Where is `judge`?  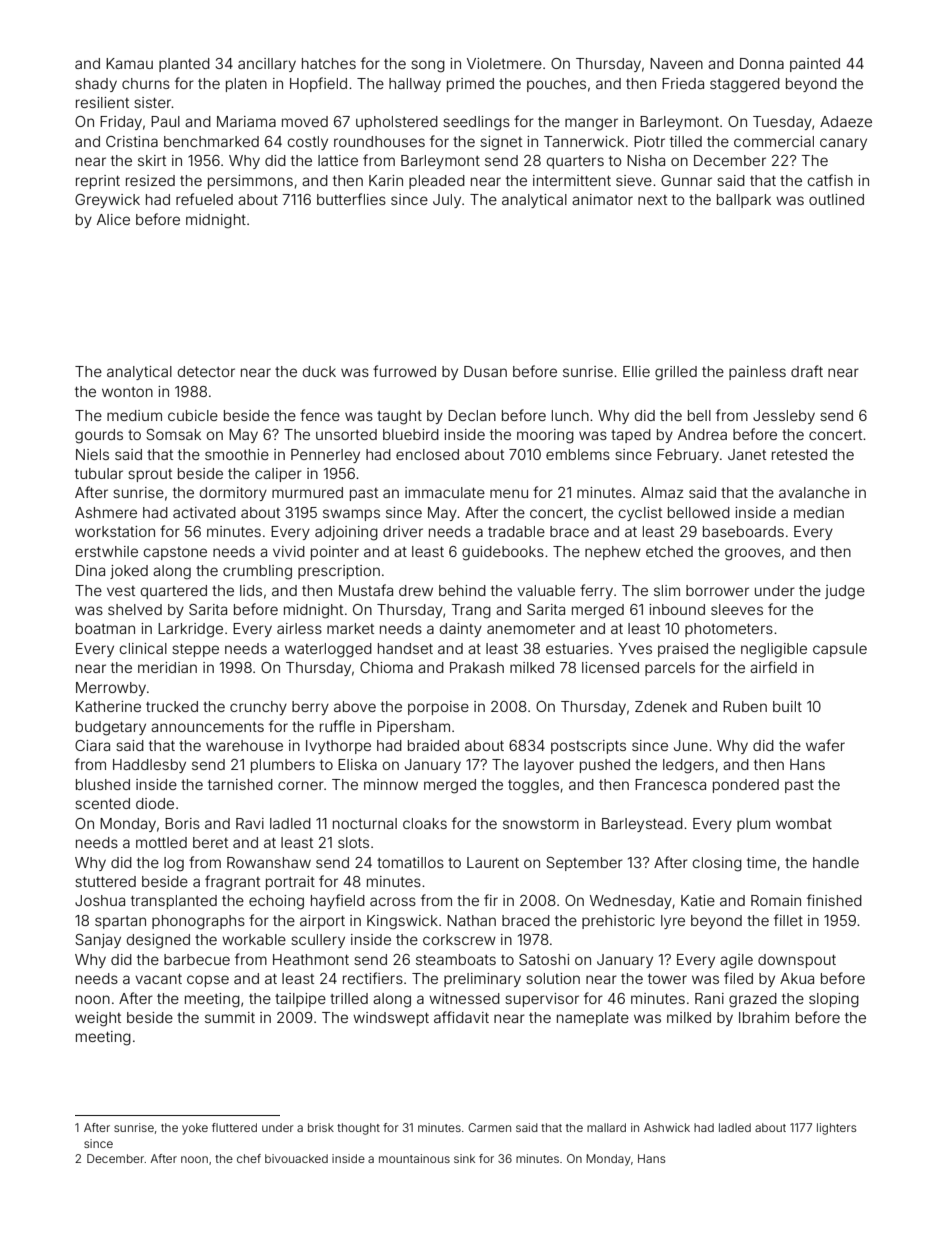
judge is located at coordinates (845, 592).
